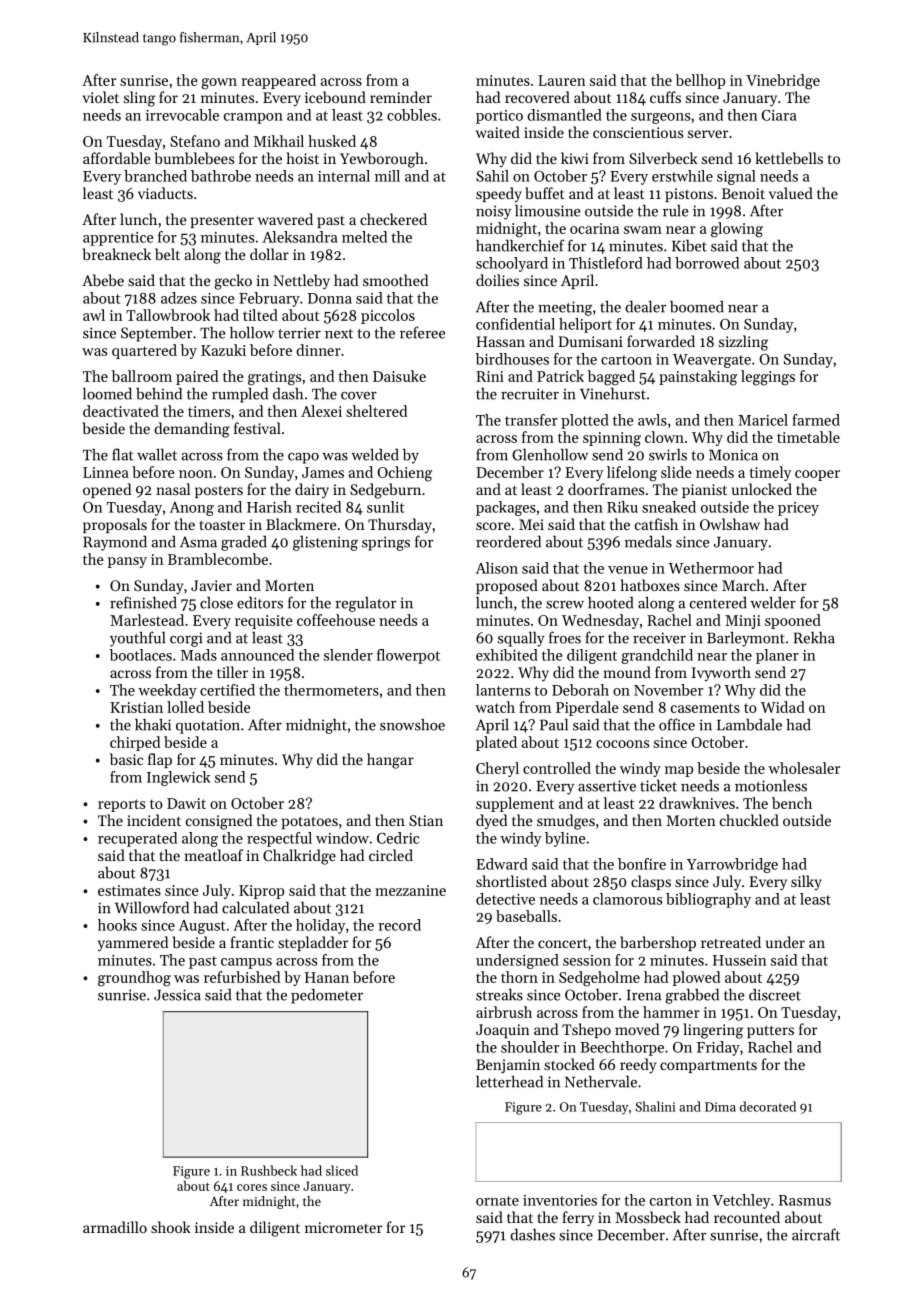 This document has width=924, height=1308. What do you see at coordinates (117, 158) in the document?
I see `affordable` at bounding box center [117, 158].
